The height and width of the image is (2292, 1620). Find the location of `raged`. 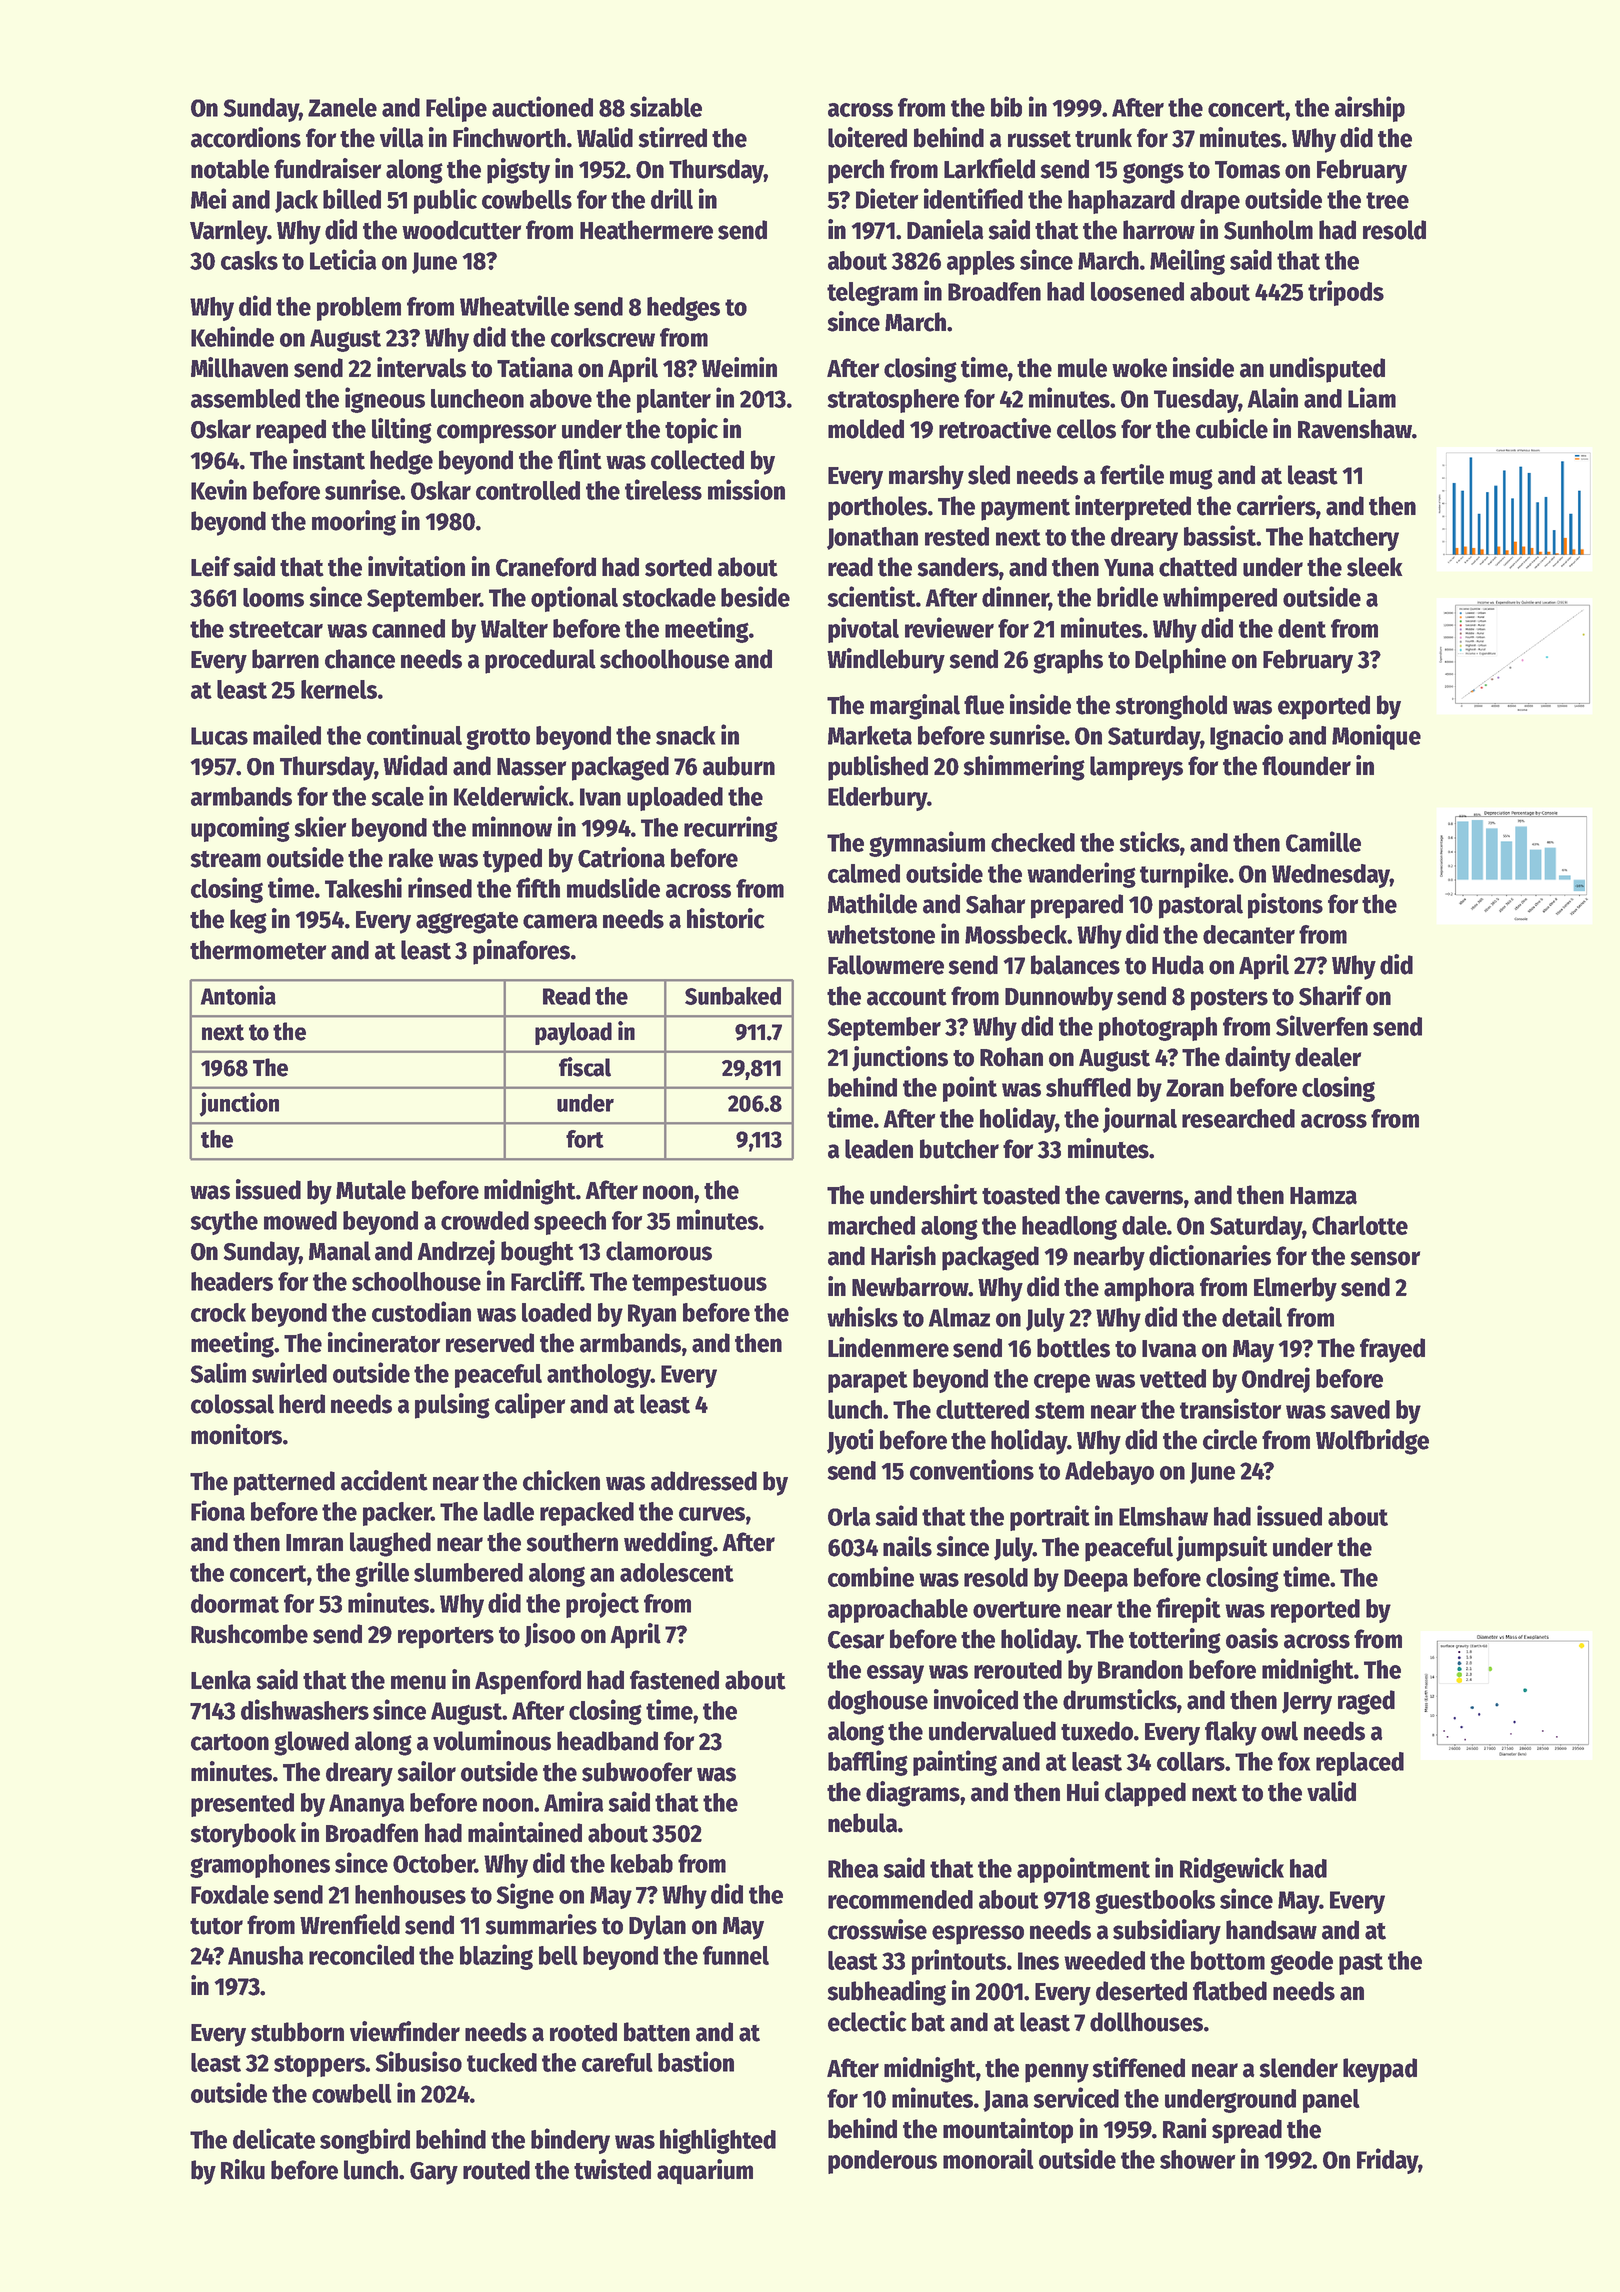

raged is located at coordinates (1366, 1702).
